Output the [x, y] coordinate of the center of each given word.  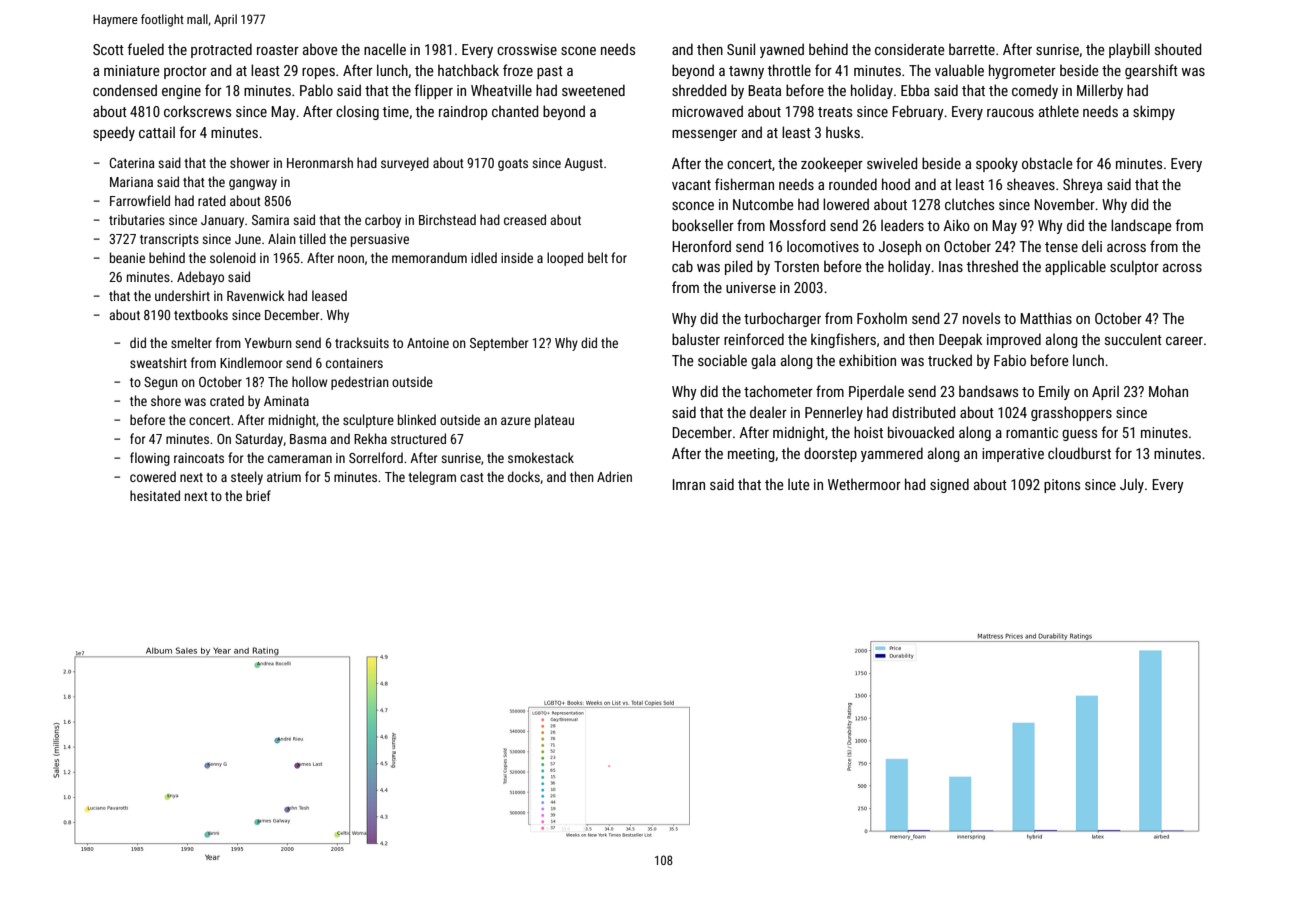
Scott [108, 49]
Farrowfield [140, 200]
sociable [722, 360]
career [1184, 341]
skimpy [1154, 112]
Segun [161, 383]
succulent [1133, 339]
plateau [554, 421]
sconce [693, 206]
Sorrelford [376, 457]
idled [484, 257]
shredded [699, 90]
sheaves [1031, 184]
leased [329, 295]
